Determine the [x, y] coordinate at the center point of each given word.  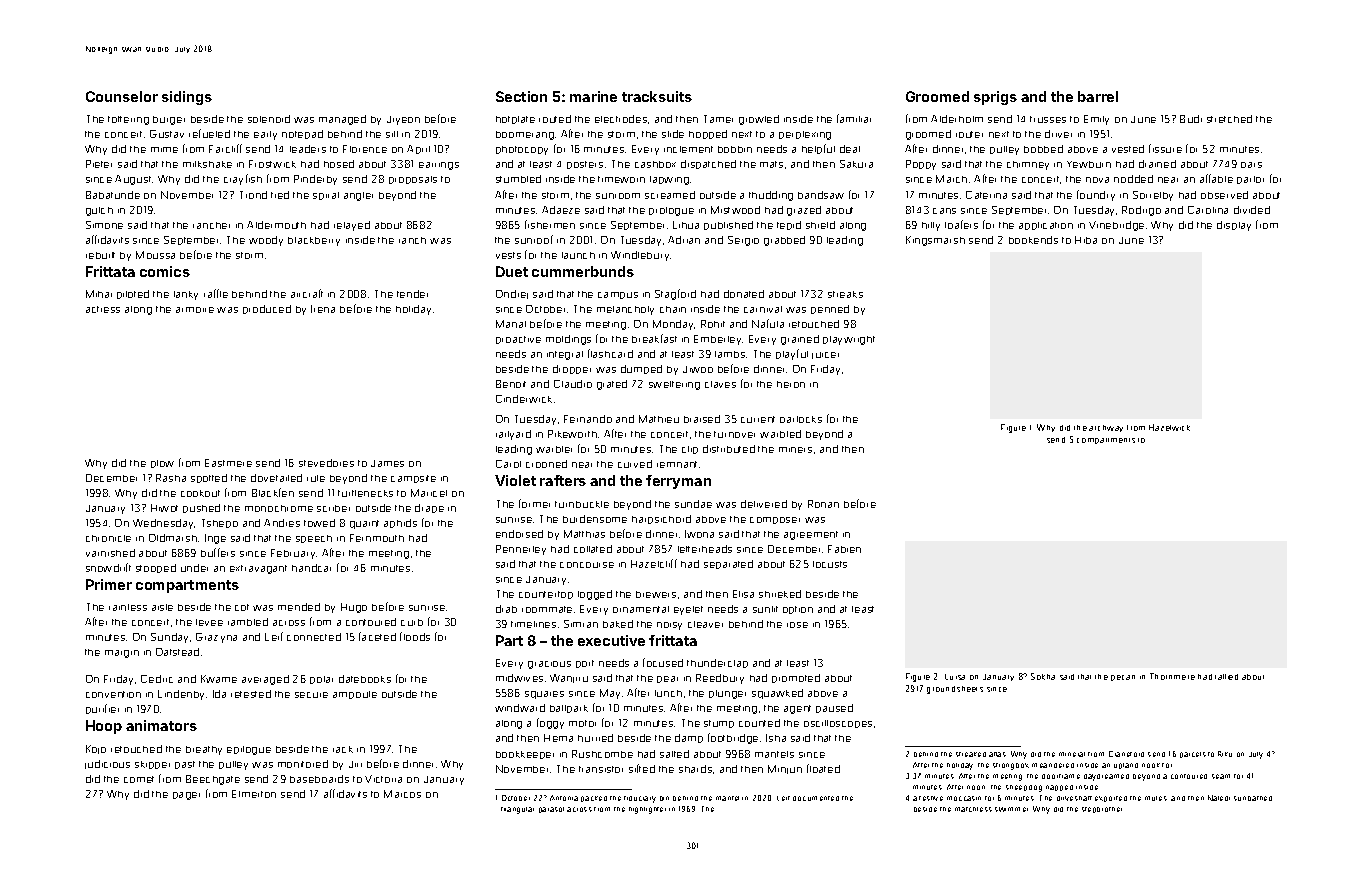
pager [186, 796]
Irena [323, 309]
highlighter [647, 810]
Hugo [354, 608]
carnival [763, 309]
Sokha [1043, 676]
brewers [656, 594]
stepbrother [1102, 810]
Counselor [122, 96]
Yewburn [1089, 164]
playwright [849, 340]
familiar [854, 118]
